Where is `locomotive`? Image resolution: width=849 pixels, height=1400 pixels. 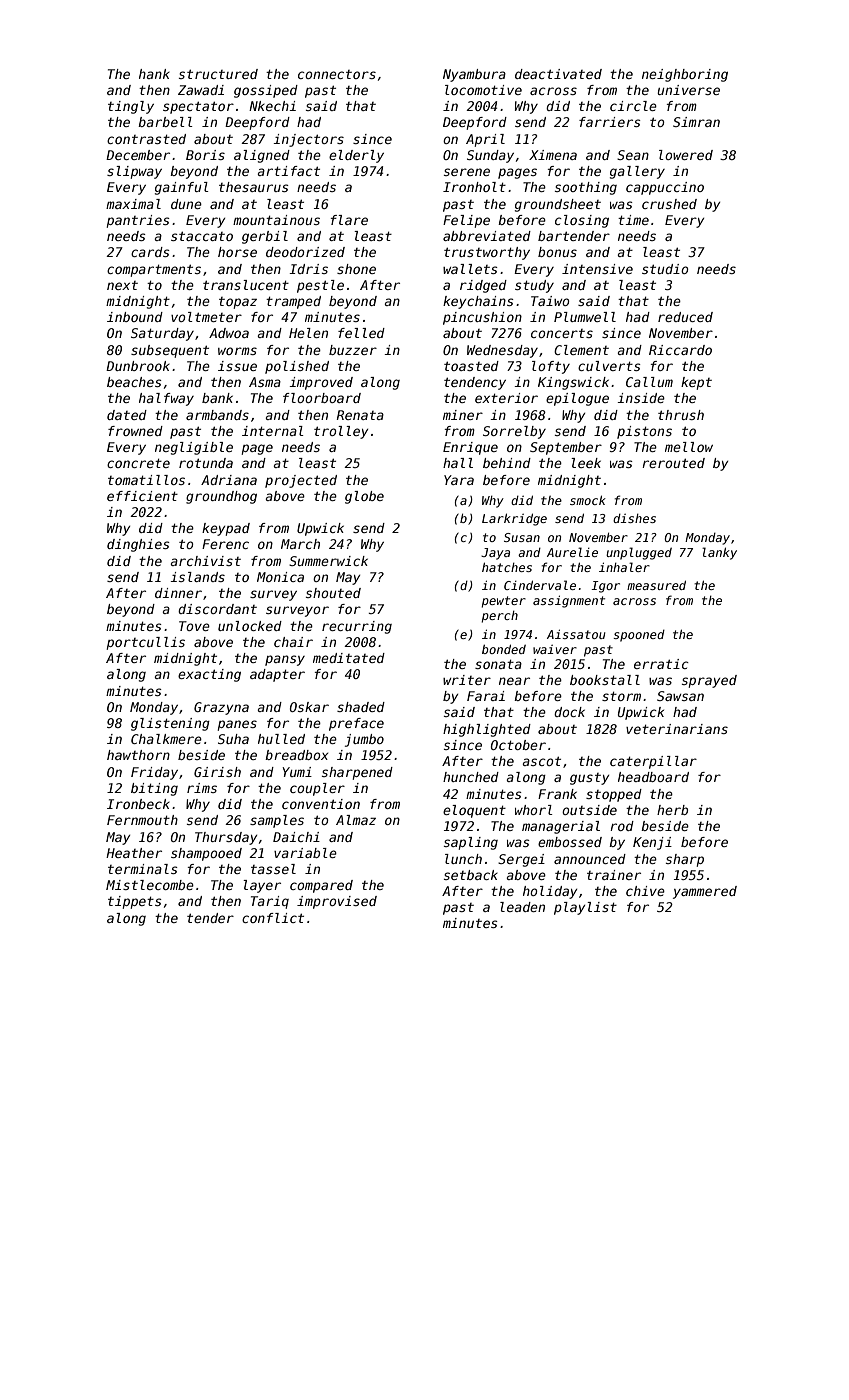 locomotive is located at coordinates (483, 90).
